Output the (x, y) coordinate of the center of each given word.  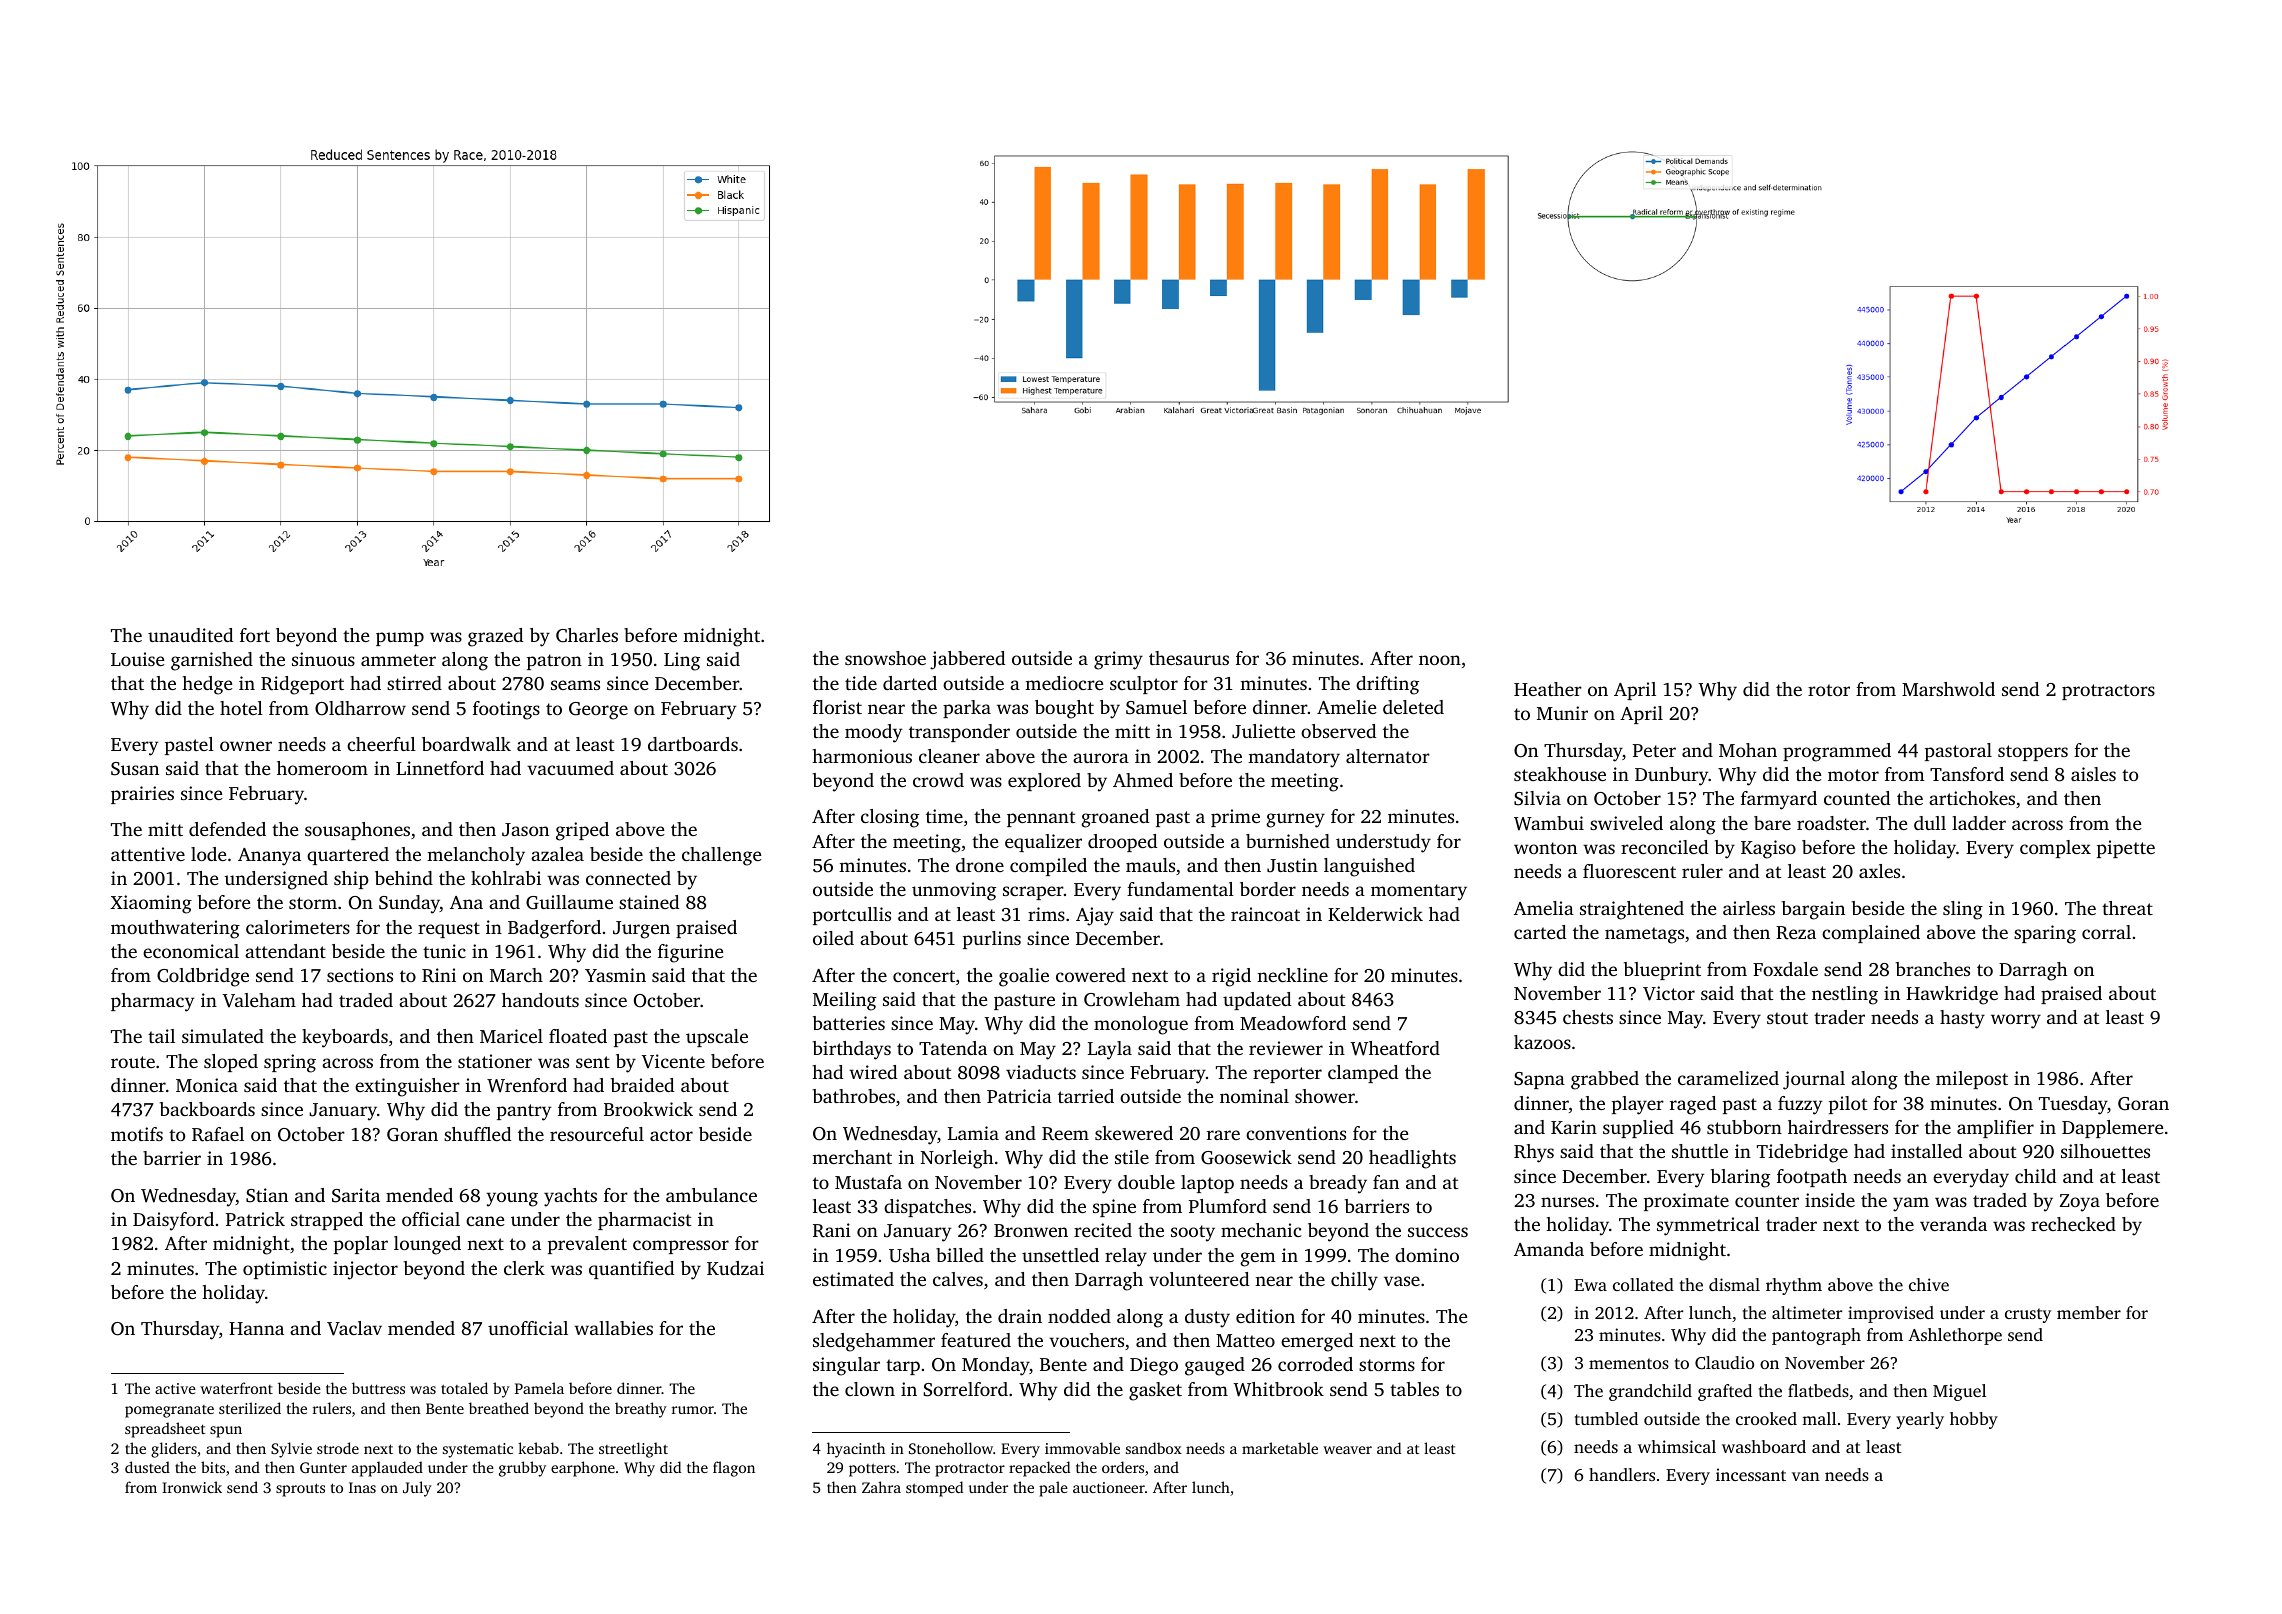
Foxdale (1785, 969)
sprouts (300, 1490)
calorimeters (298, 927)
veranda (1953, 1224)
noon (1440, 660)
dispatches (927, 1208)
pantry (524, 1112)
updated (1257, 1001)
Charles (587, 635)
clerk (524, 1268)
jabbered (967, 660)
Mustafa (868, 1182)
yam (1911, 1204)
